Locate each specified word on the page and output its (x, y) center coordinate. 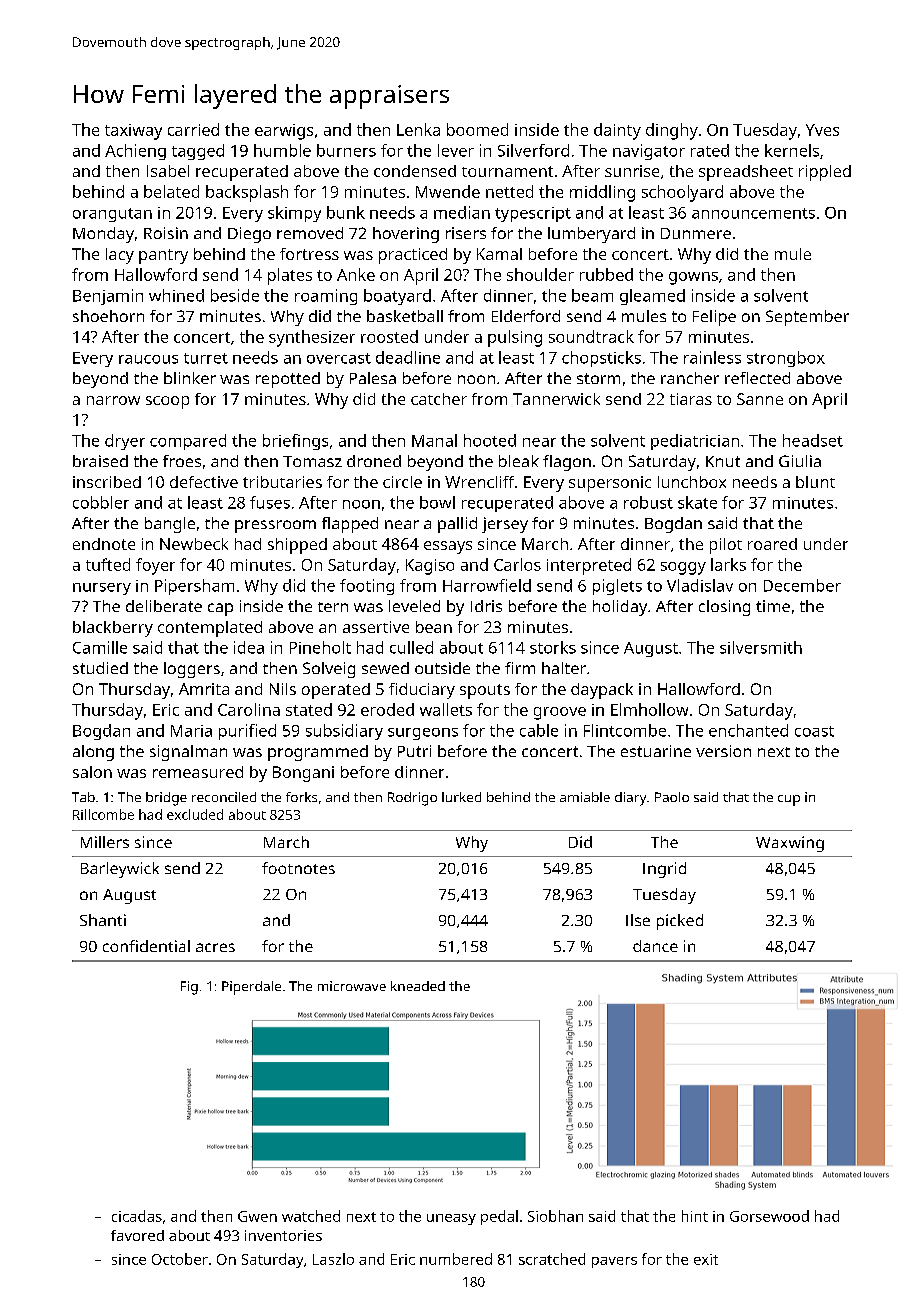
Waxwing (790, 844)
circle (402, 482)
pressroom (275, 526)
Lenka (418, 129)
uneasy (451, 1219)
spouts (485, 691)
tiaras (691, 399)
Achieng (135, 152)
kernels (792, 150)
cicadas (137, 1216)
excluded (195, 814)
